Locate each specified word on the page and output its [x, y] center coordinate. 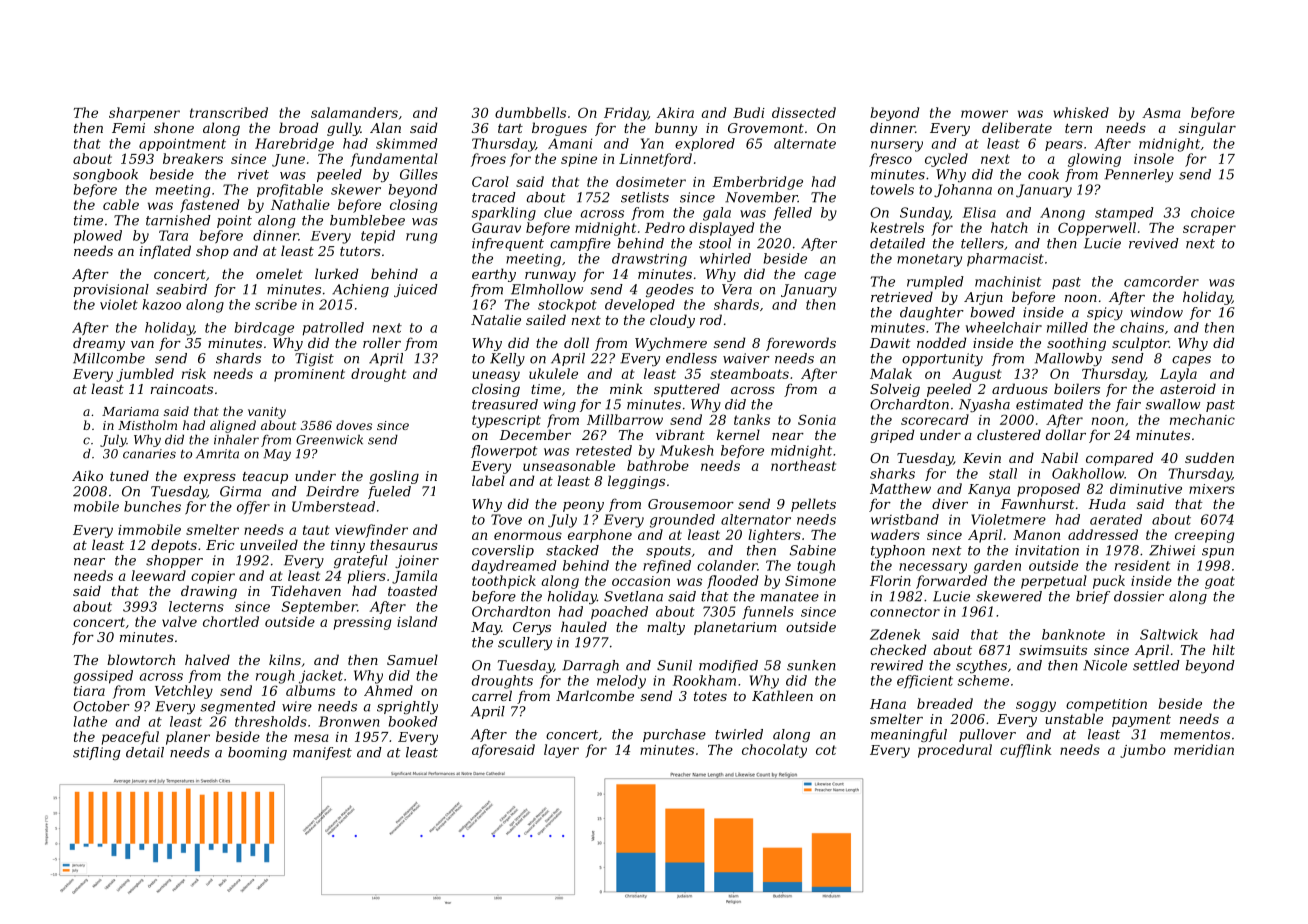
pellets [813, 505]
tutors [360, 251]
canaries [149, 454]
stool [715, 243]
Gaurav [496, 227]
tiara [89, 691]
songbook [105, 175]
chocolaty [774, 751]
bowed [992, 312]
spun [1218, 553]
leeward [158, 575]
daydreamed [514, 567]
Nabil [1059, 457]
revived [1154, 243]
